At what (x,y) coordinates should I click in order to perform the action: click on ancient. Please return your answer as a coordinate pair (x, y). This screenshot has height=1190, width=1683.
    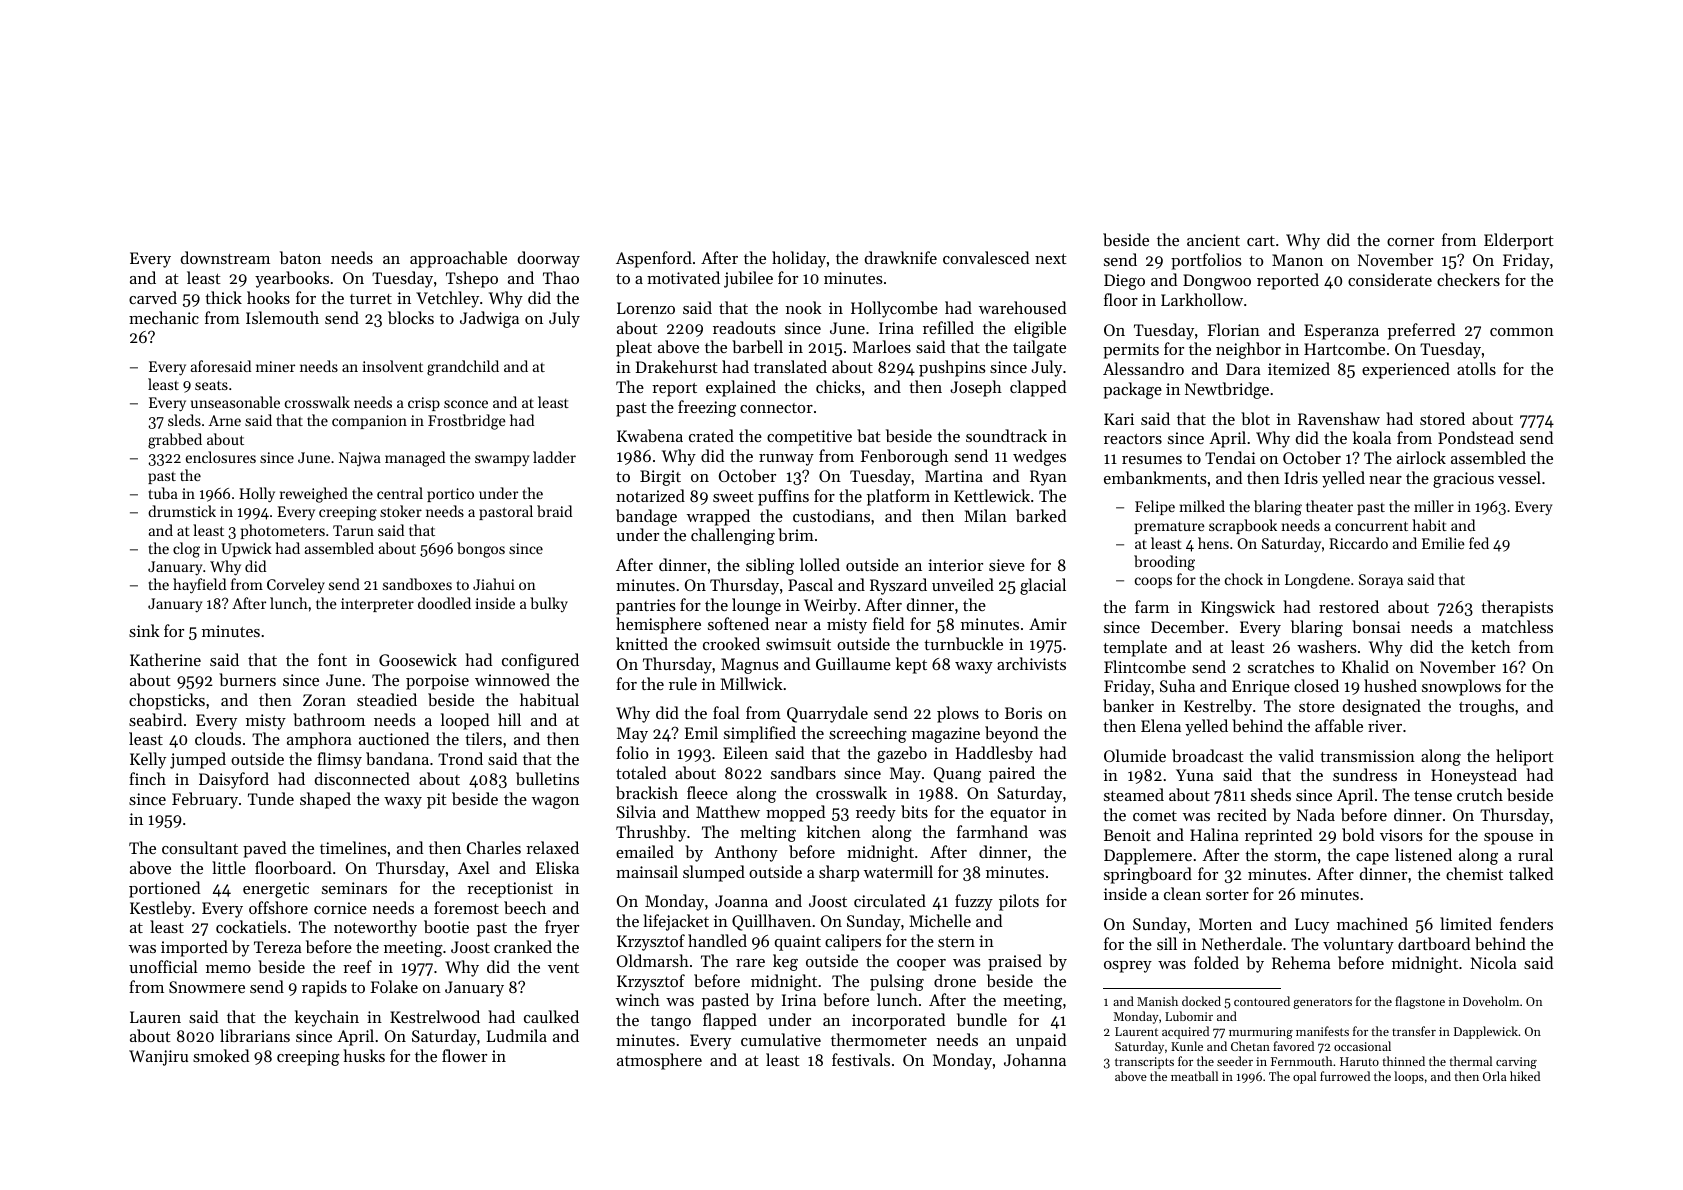
    Looking at the image, I should click on (1213, 240).
